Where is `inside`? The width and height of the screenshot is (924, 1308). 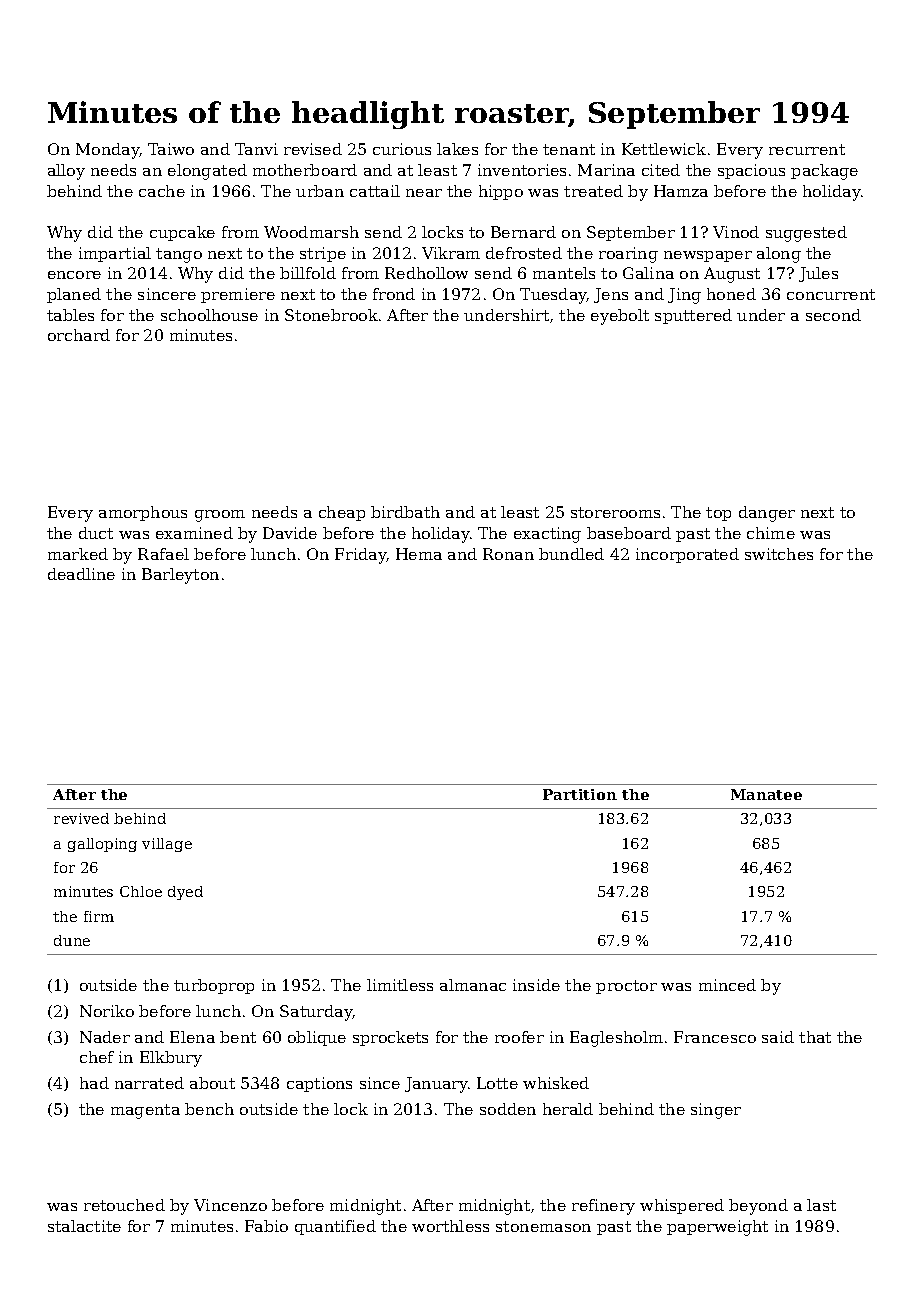
inside is located at coordinates (536, 985).
